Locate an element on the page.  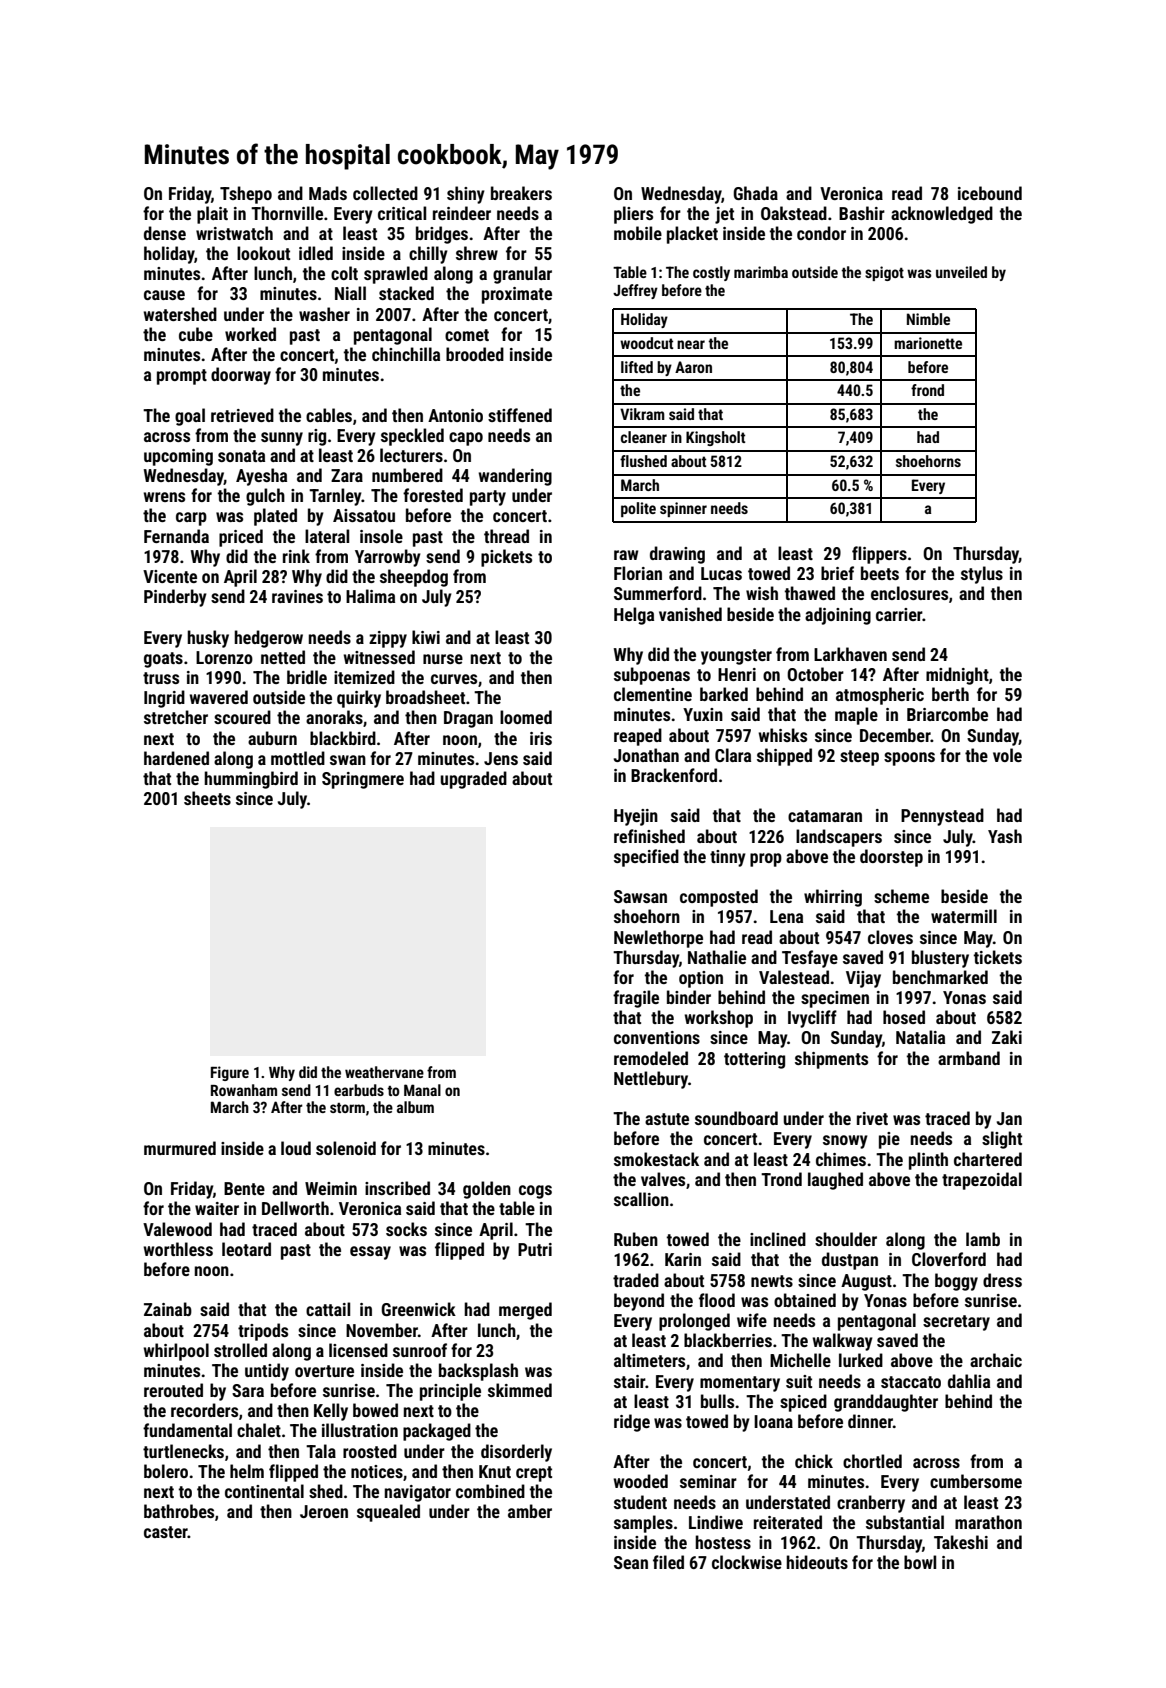
crept is located at coordinates (534, 1474).
